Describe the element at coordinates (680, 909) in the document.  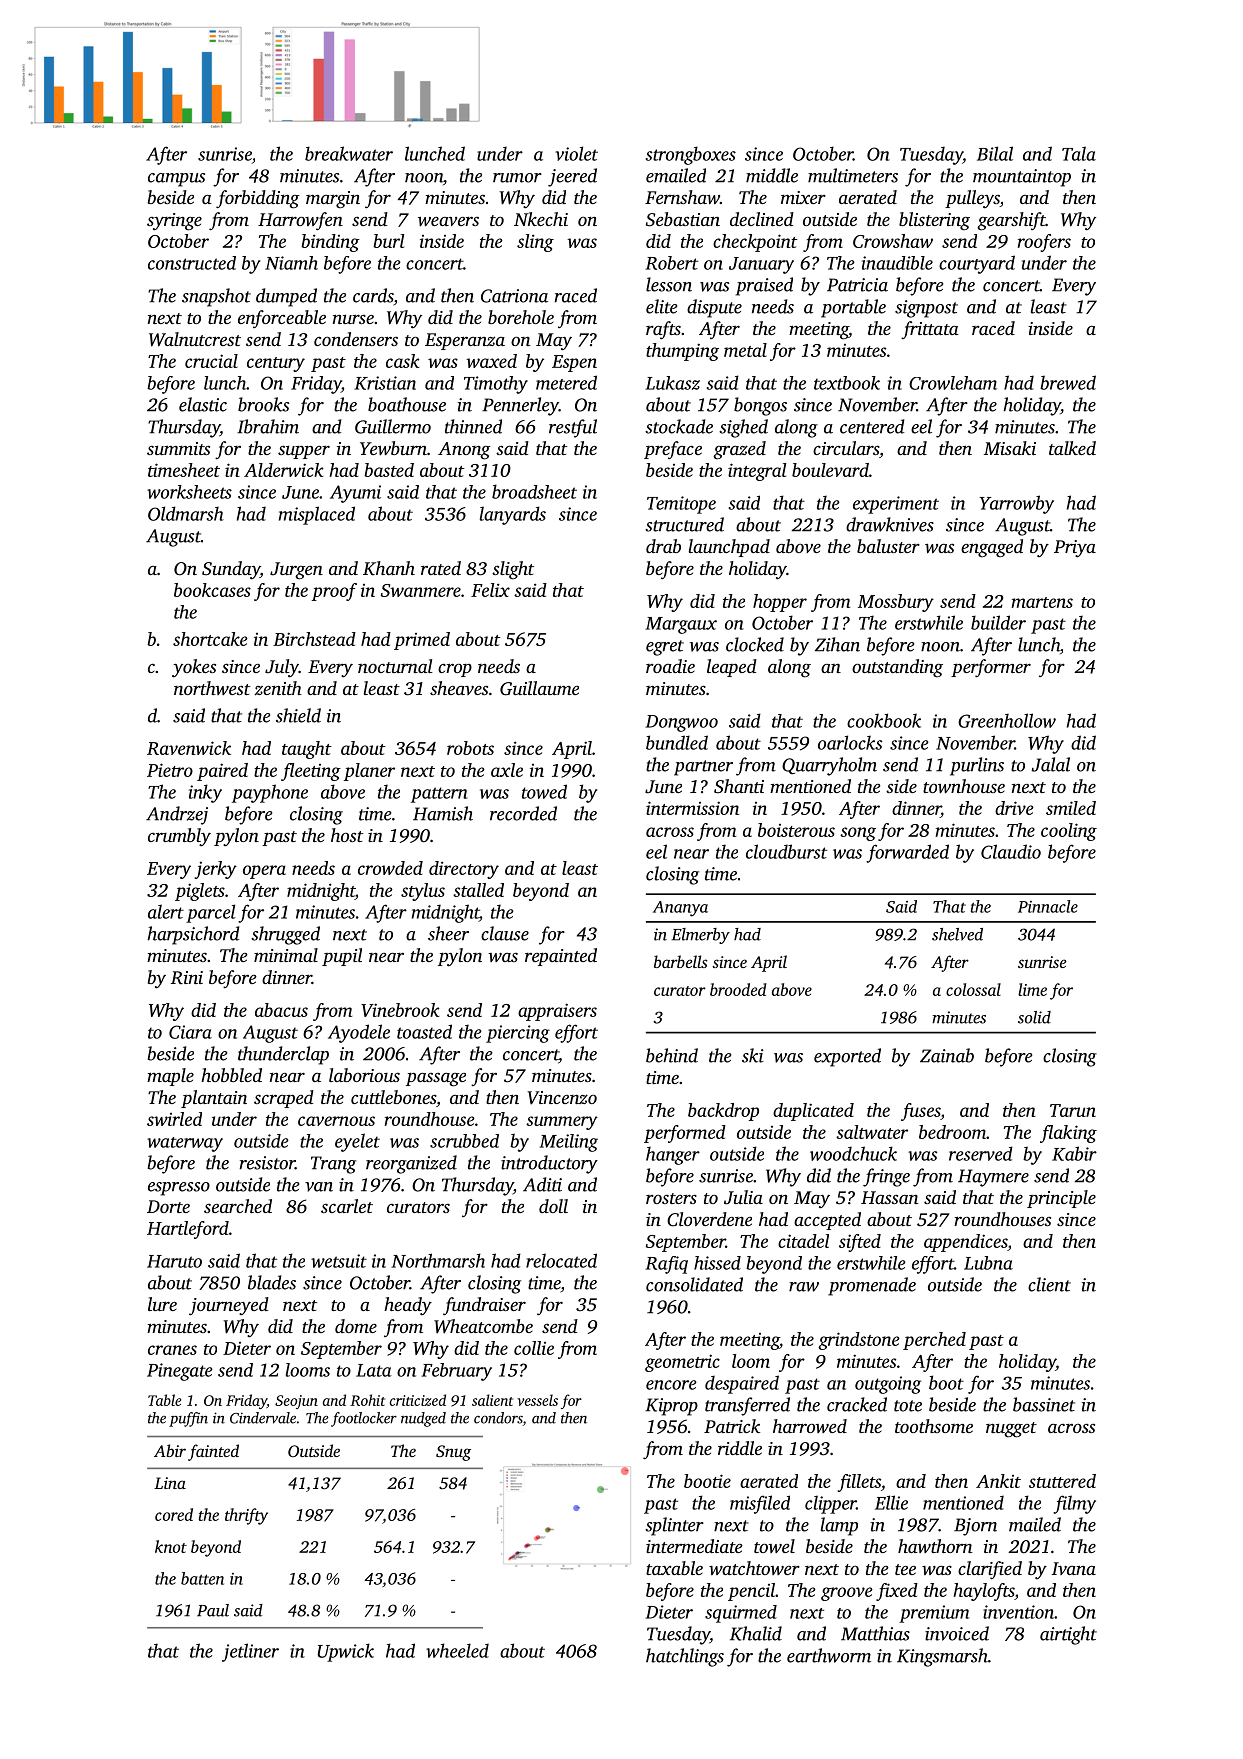
I see `Ananya` at that location.
